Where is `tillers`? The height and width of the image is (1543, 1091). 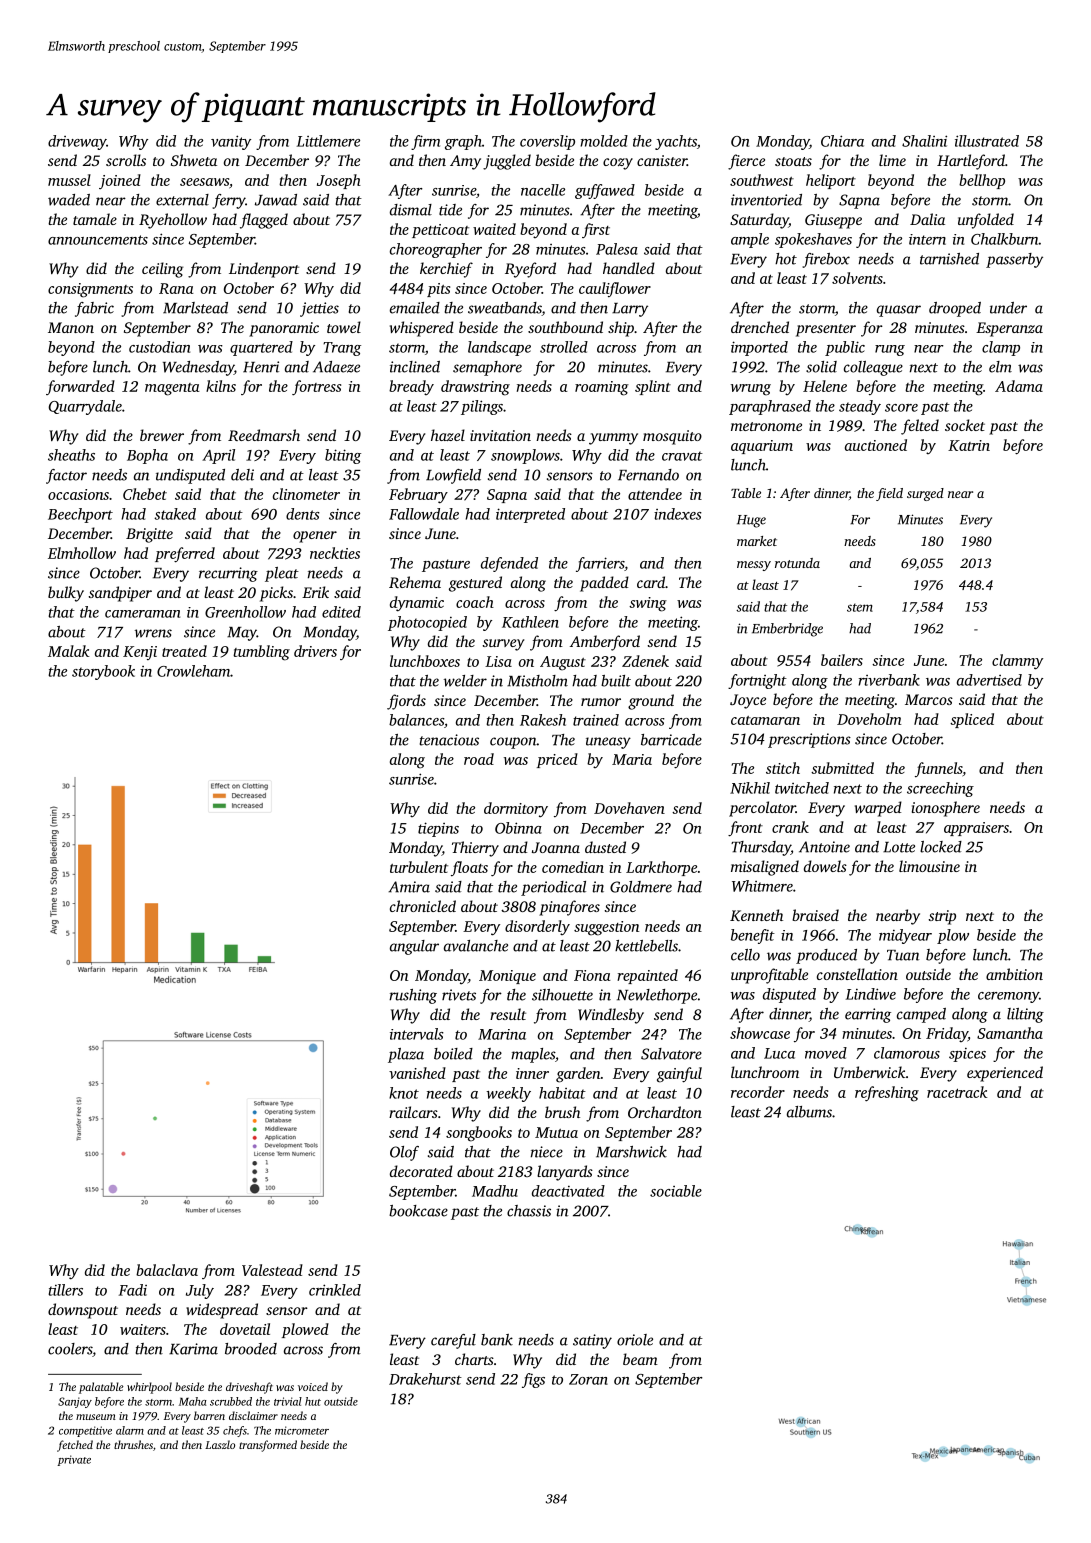
tillers is located at coordinates (65, 1290).
